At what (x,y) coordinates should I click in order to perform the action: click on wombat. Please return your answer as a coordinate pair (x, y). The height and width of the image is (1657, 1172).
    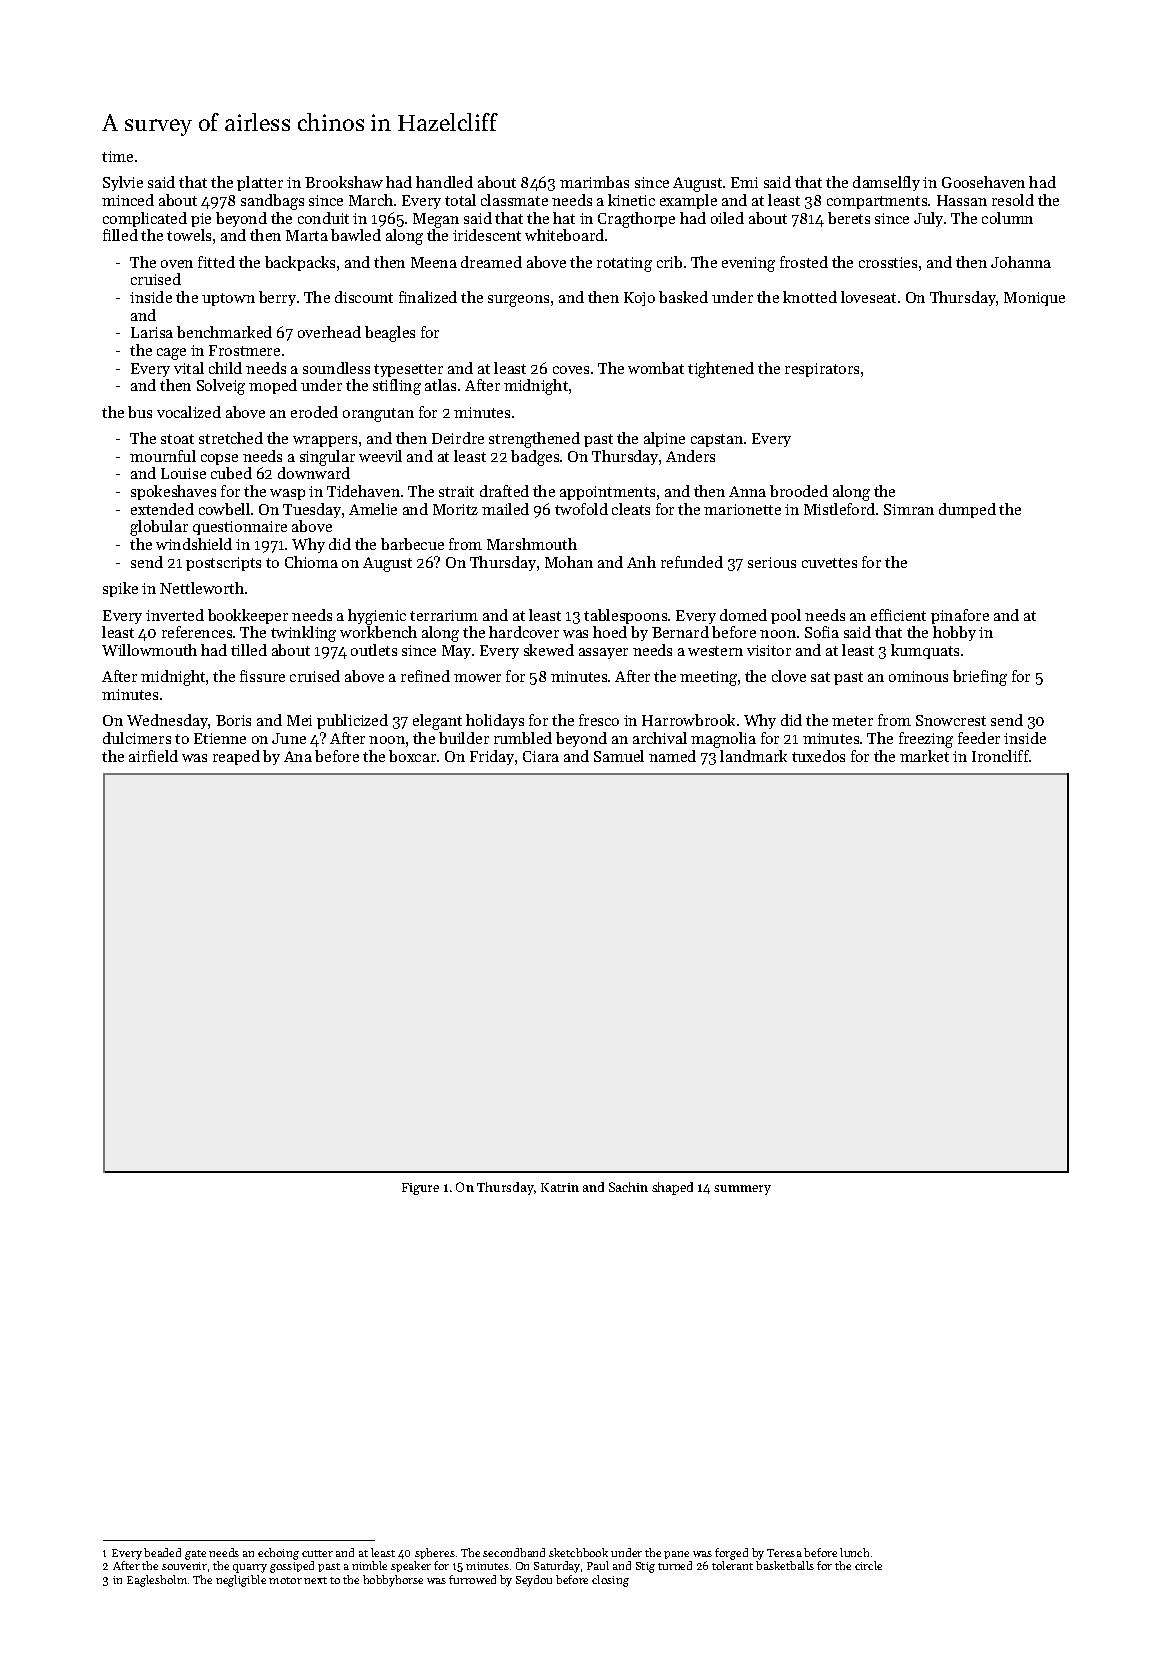
    Looking at the image, I should click on (656, 368).
